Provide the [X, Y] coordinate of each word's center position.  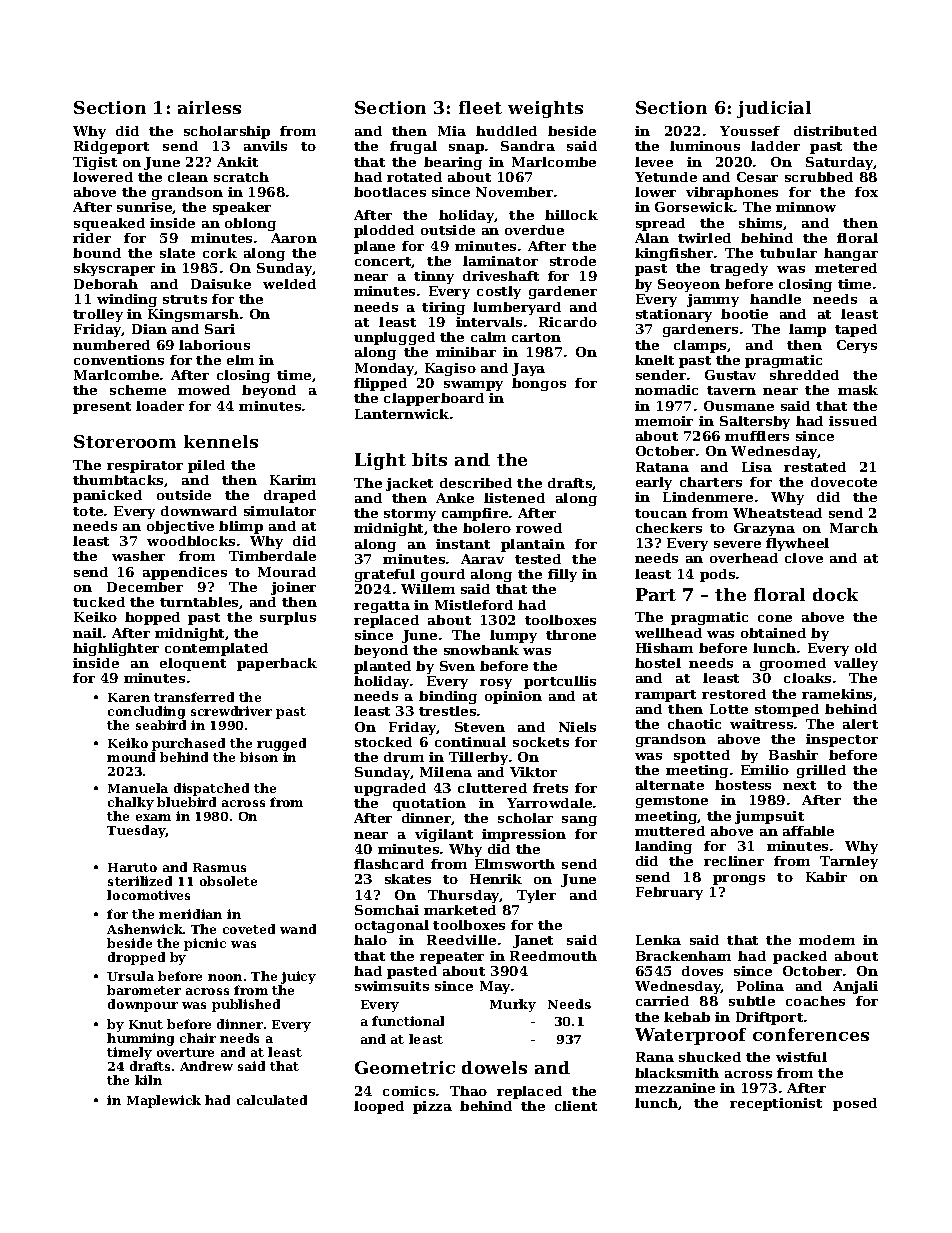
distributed [835, 131]
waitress [761, 724]
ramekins [837, 694]
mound [131, 757]
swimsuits [392, 986]
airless [209, 107]
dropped [136, 958]
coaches [815, 1001]
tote [88, 511]
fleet [480, 107]
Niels [577, 727]
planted [382, 667]
